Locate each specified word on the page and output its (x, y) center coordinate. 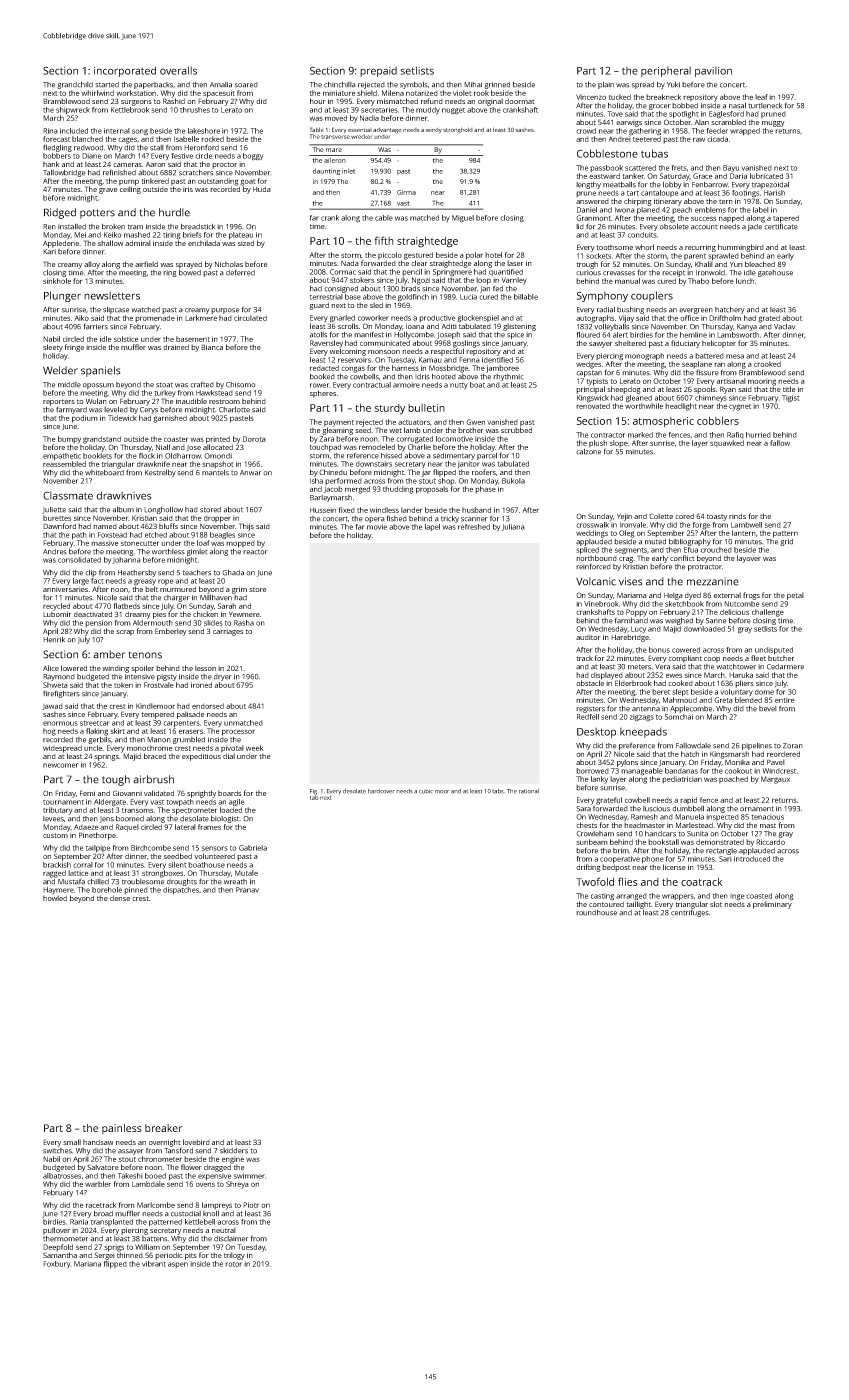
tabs (498, 791)
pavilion (713, 71)
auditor (588, 637)
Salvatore (103, 1167)
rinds (737, 516)
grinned (497, 85)
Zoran (793, 746)
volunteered (214, 856)
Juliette (54, 510)
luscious (656, 809)
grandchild (75, 85)
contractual (372, 385)
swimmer (249, 1176)
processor (238, 732)
